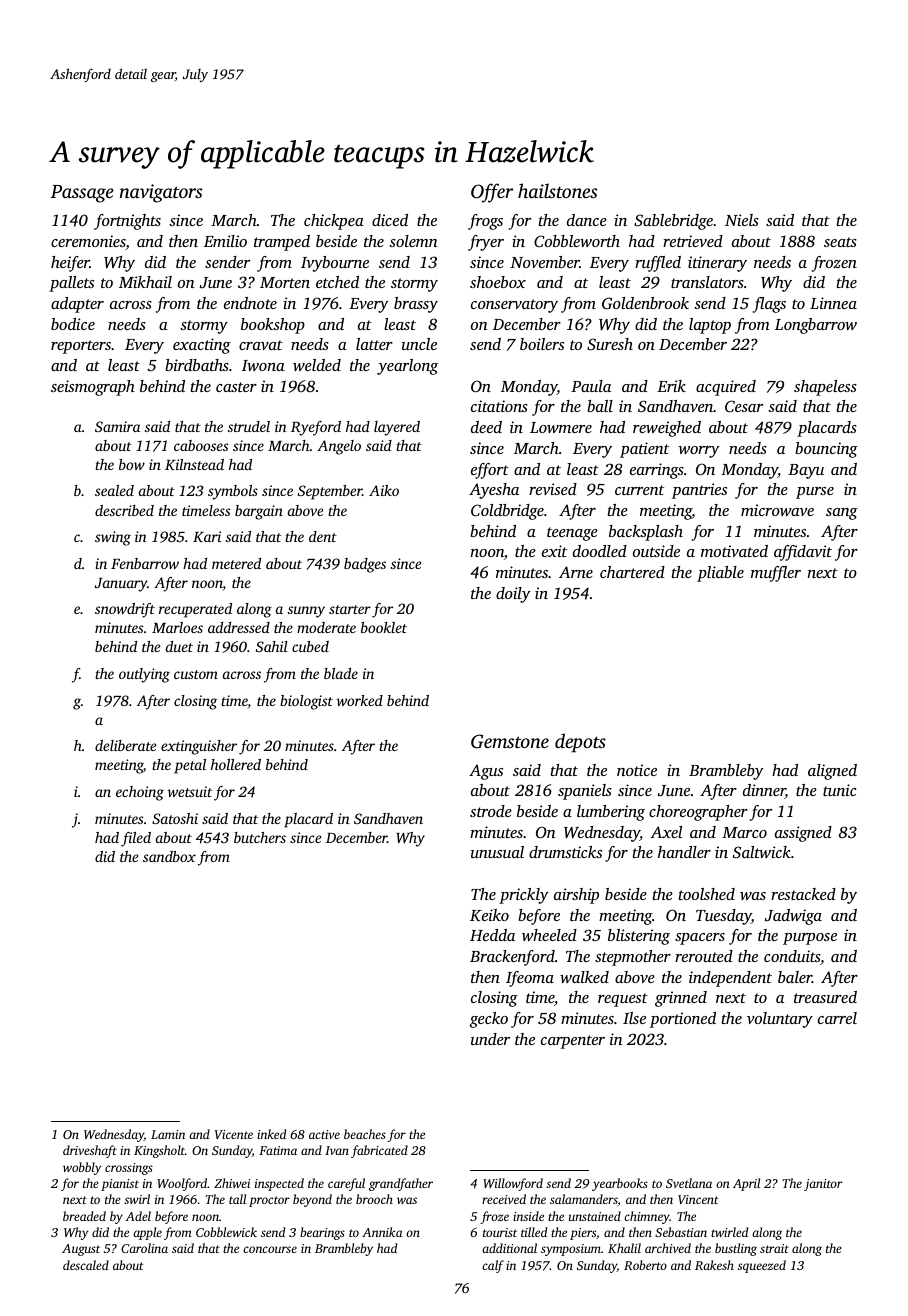  What do you see at coordinates (86, 1265) in the page?
I see `descaled` at bounding box center [86, 1265].
